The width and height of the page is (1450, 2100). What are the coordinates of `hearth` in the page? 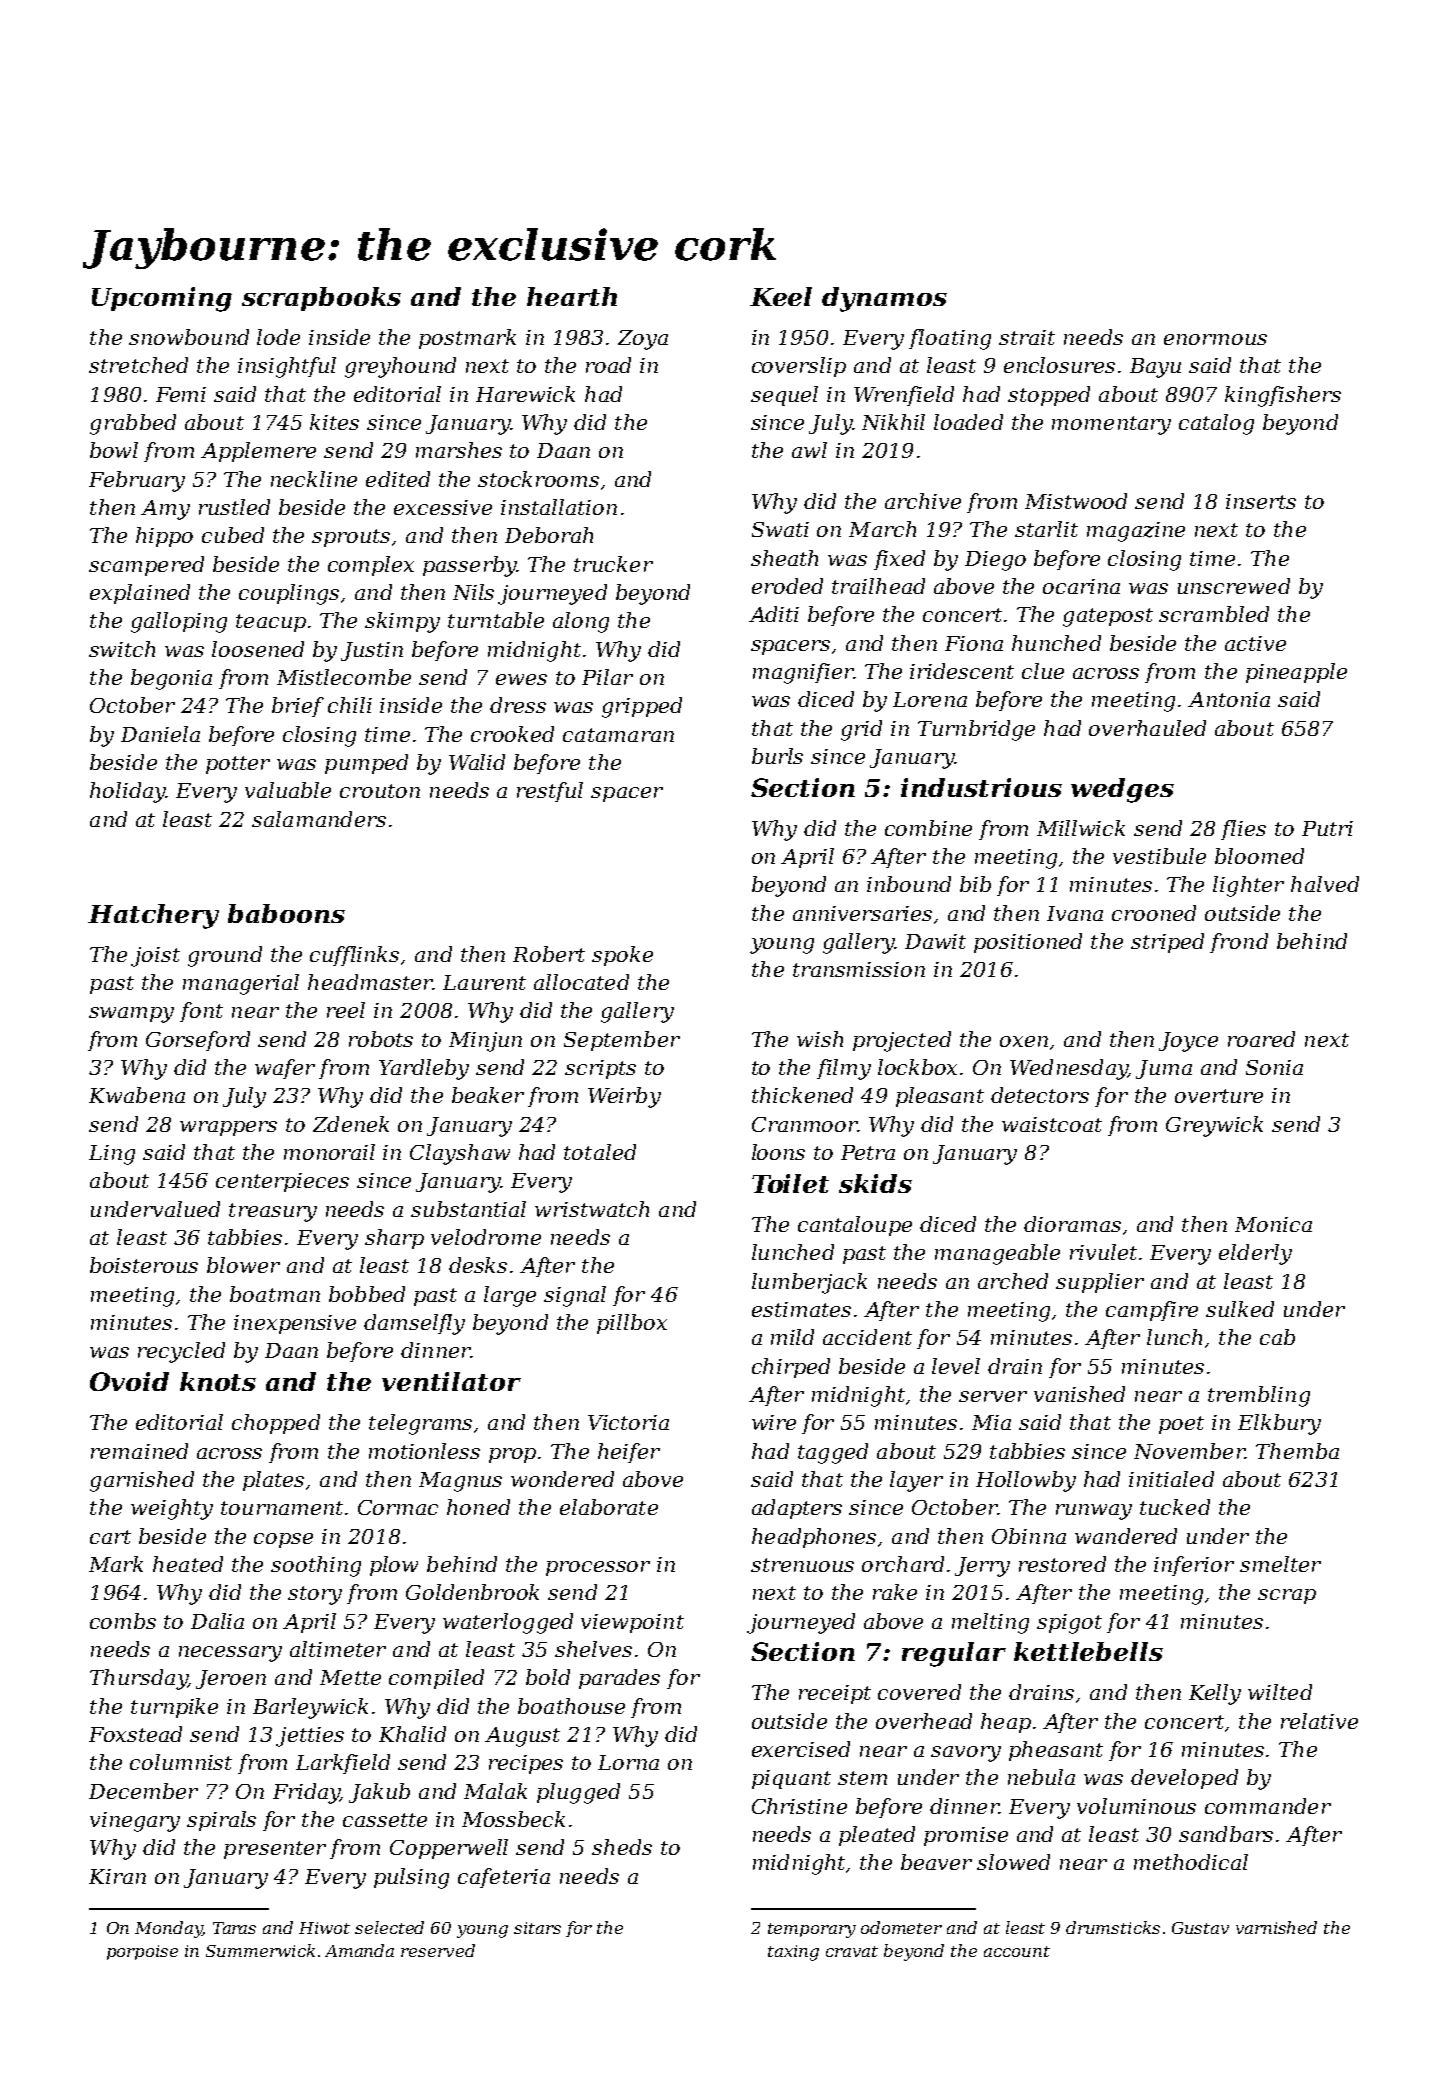 It's located at (572, 296).
